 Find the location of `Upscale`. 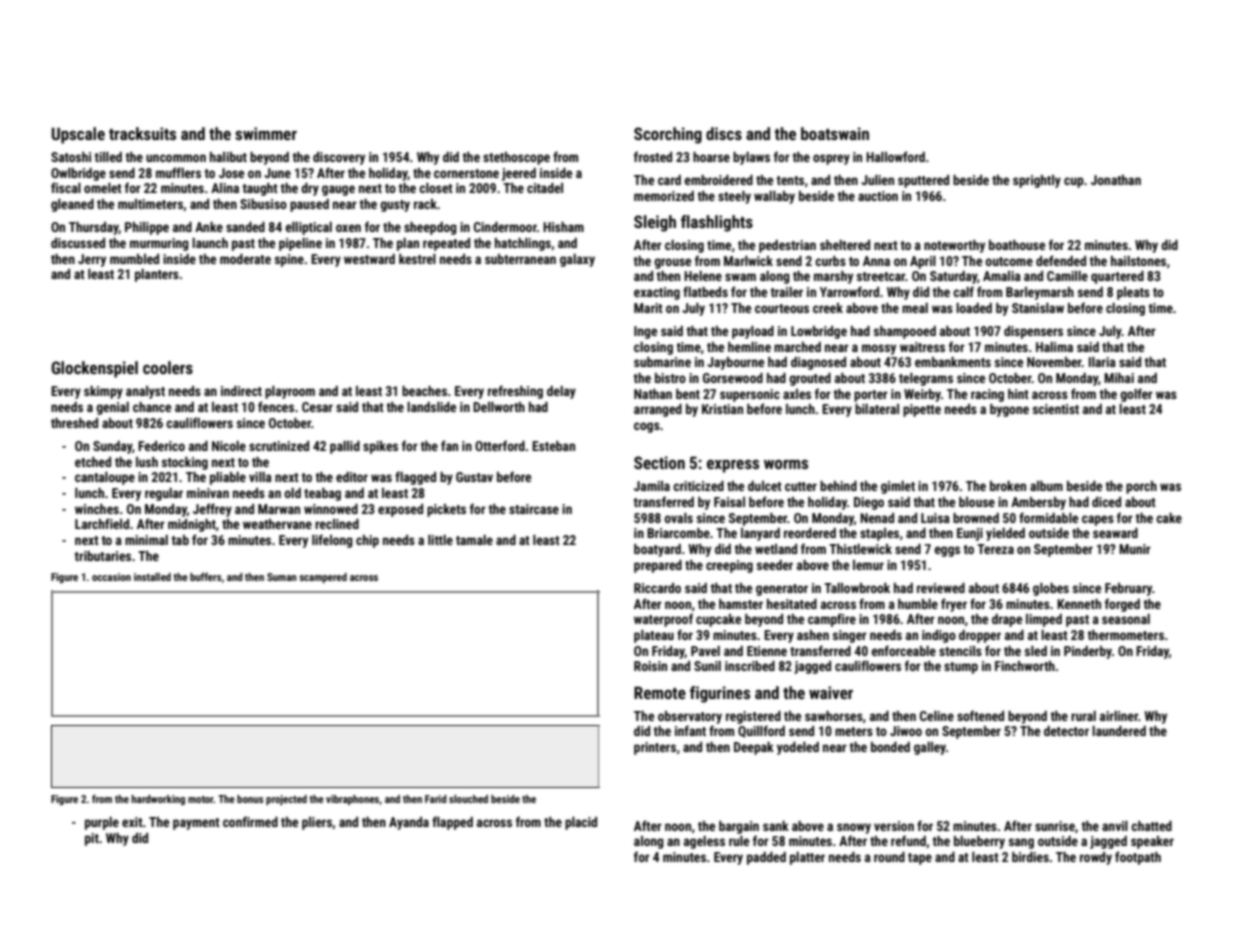

Upscale is located at coordinates (78, 135).
